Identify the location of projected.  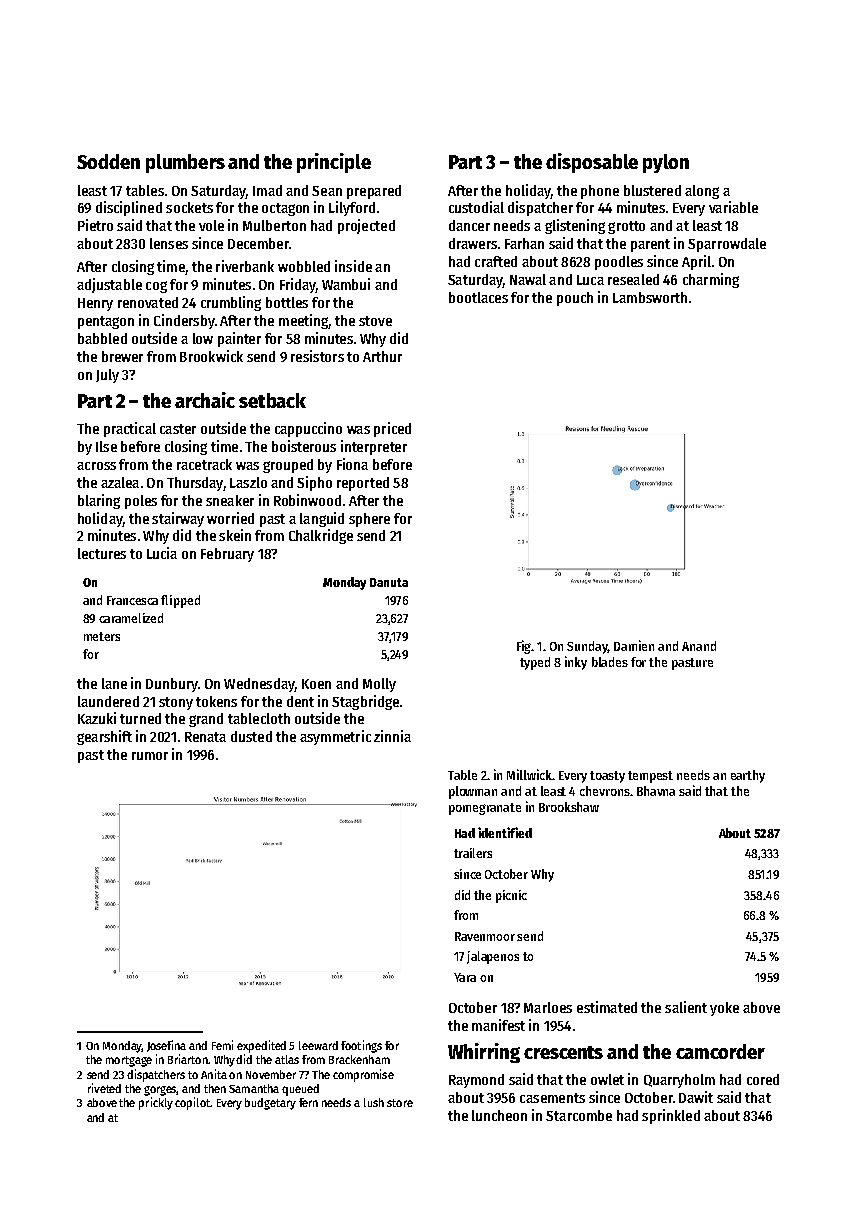
(366, 226).
